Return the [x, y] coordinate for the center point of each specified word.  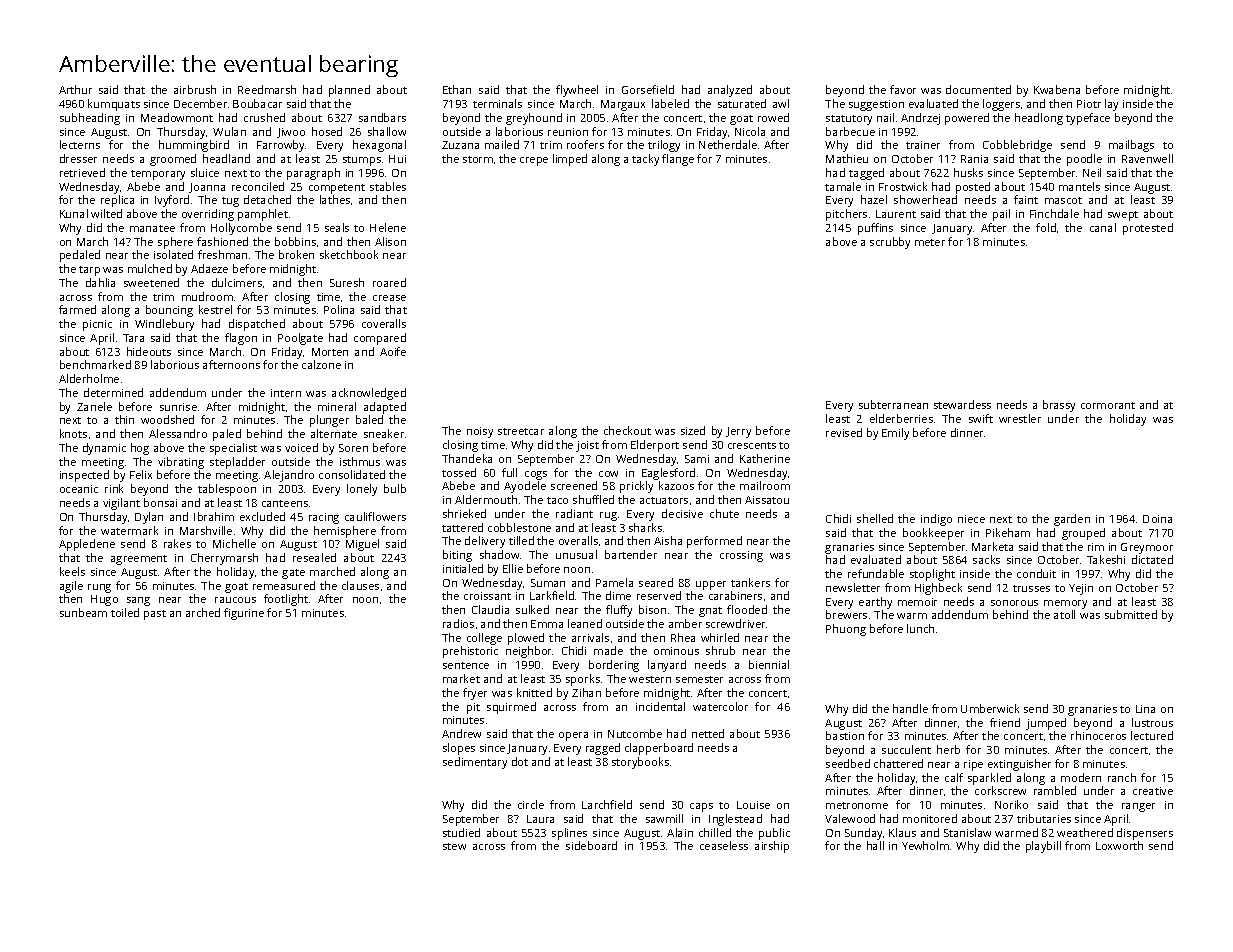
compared [380, 339]
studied [461, 832]
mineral [337, 406]
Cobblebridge [1017, 146]
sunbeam [83, 612]
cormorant [1108, 405]
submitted [1131, 614]
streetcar [521, 431]
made [608, 650]
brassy [1059, 406]
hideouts [149, 351]
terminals [497, 103]
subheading [90, 119]
